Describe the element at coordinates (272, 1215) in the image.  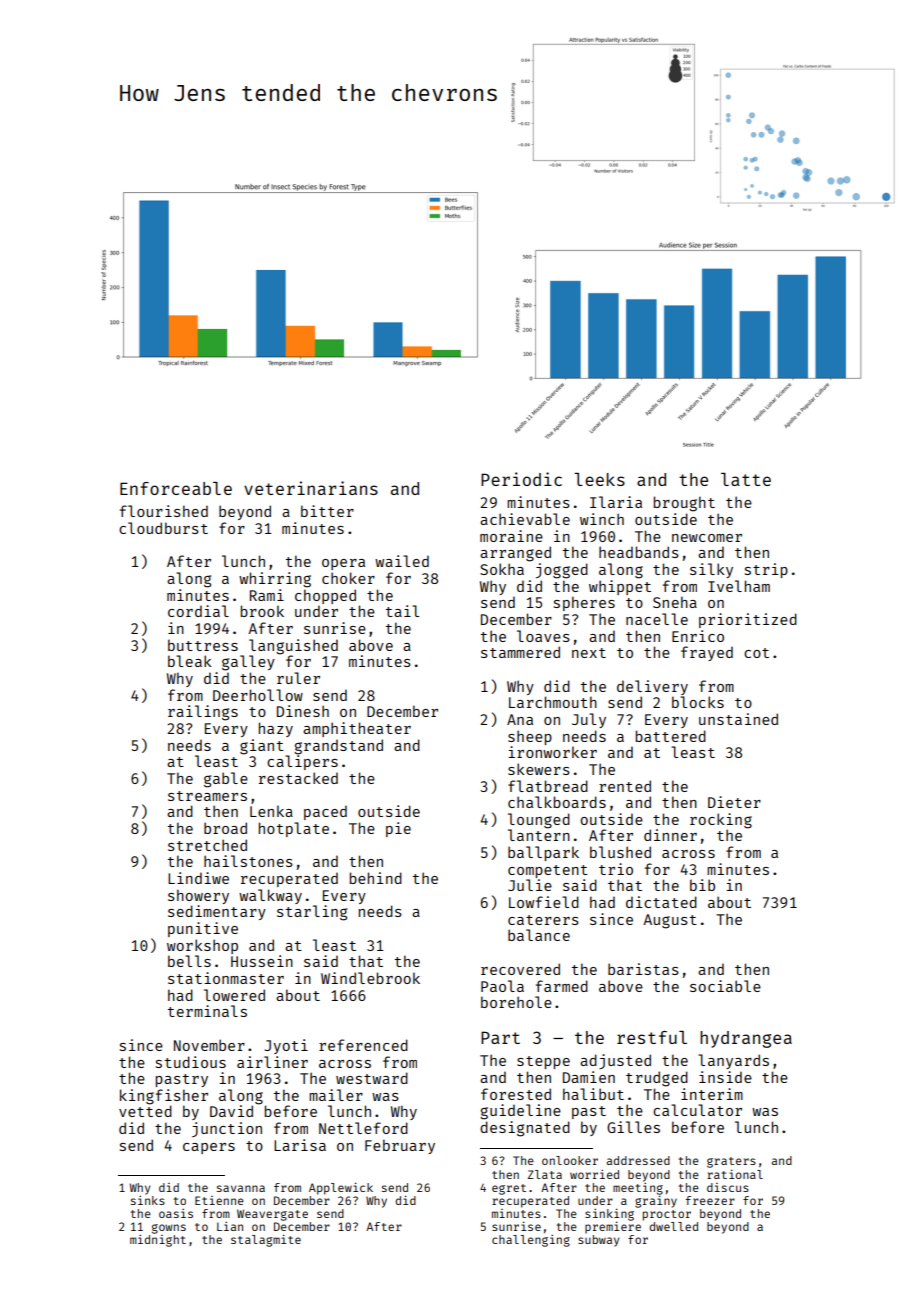
I see `Weavergate` at that location.
